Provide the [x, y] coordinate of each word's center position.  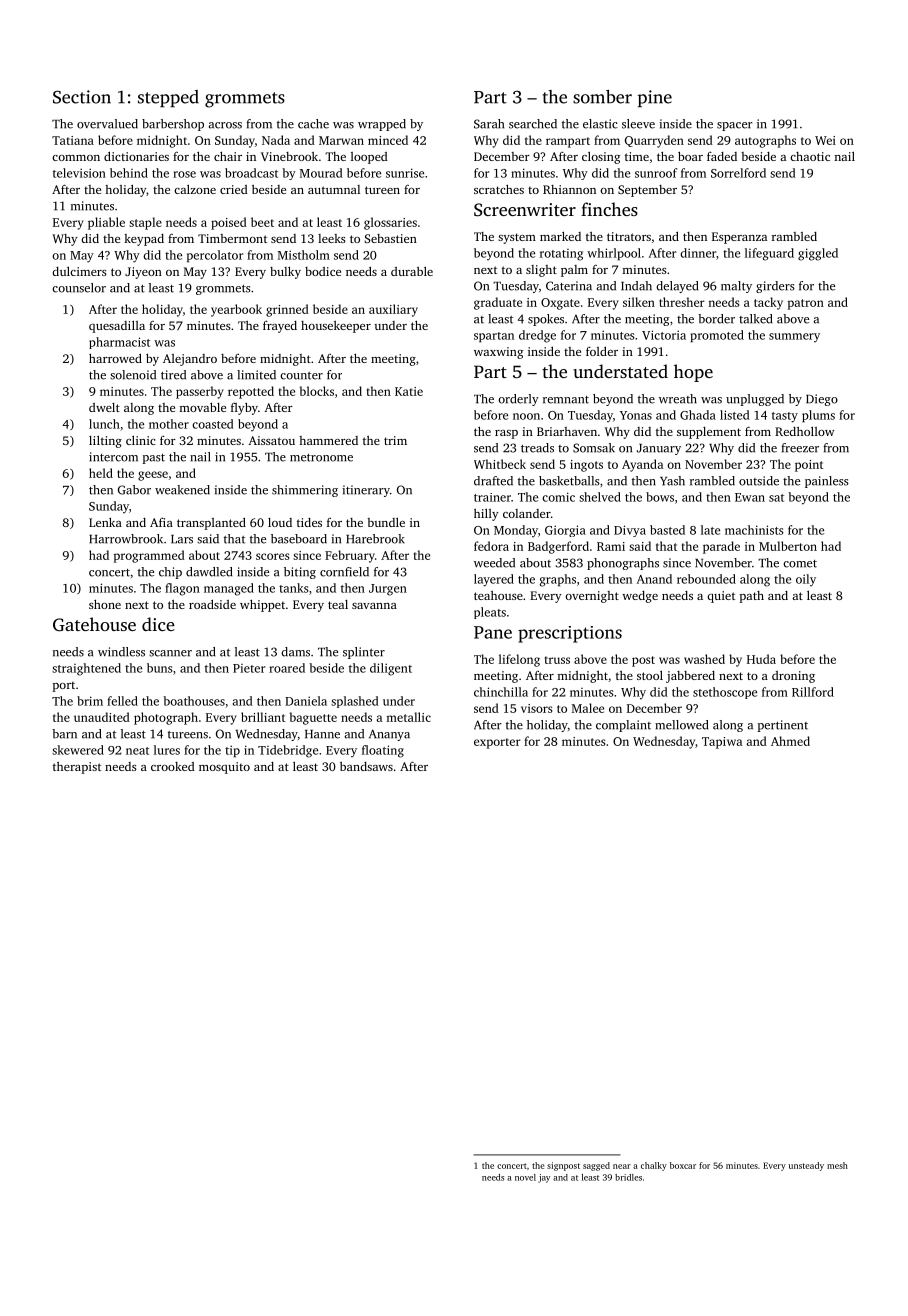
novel [525, 1177]
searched [533, 124]
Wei [825, 140]
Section [82, 97]
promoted [717, 336]
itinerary [366, 491]
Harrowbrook [126, 539]
